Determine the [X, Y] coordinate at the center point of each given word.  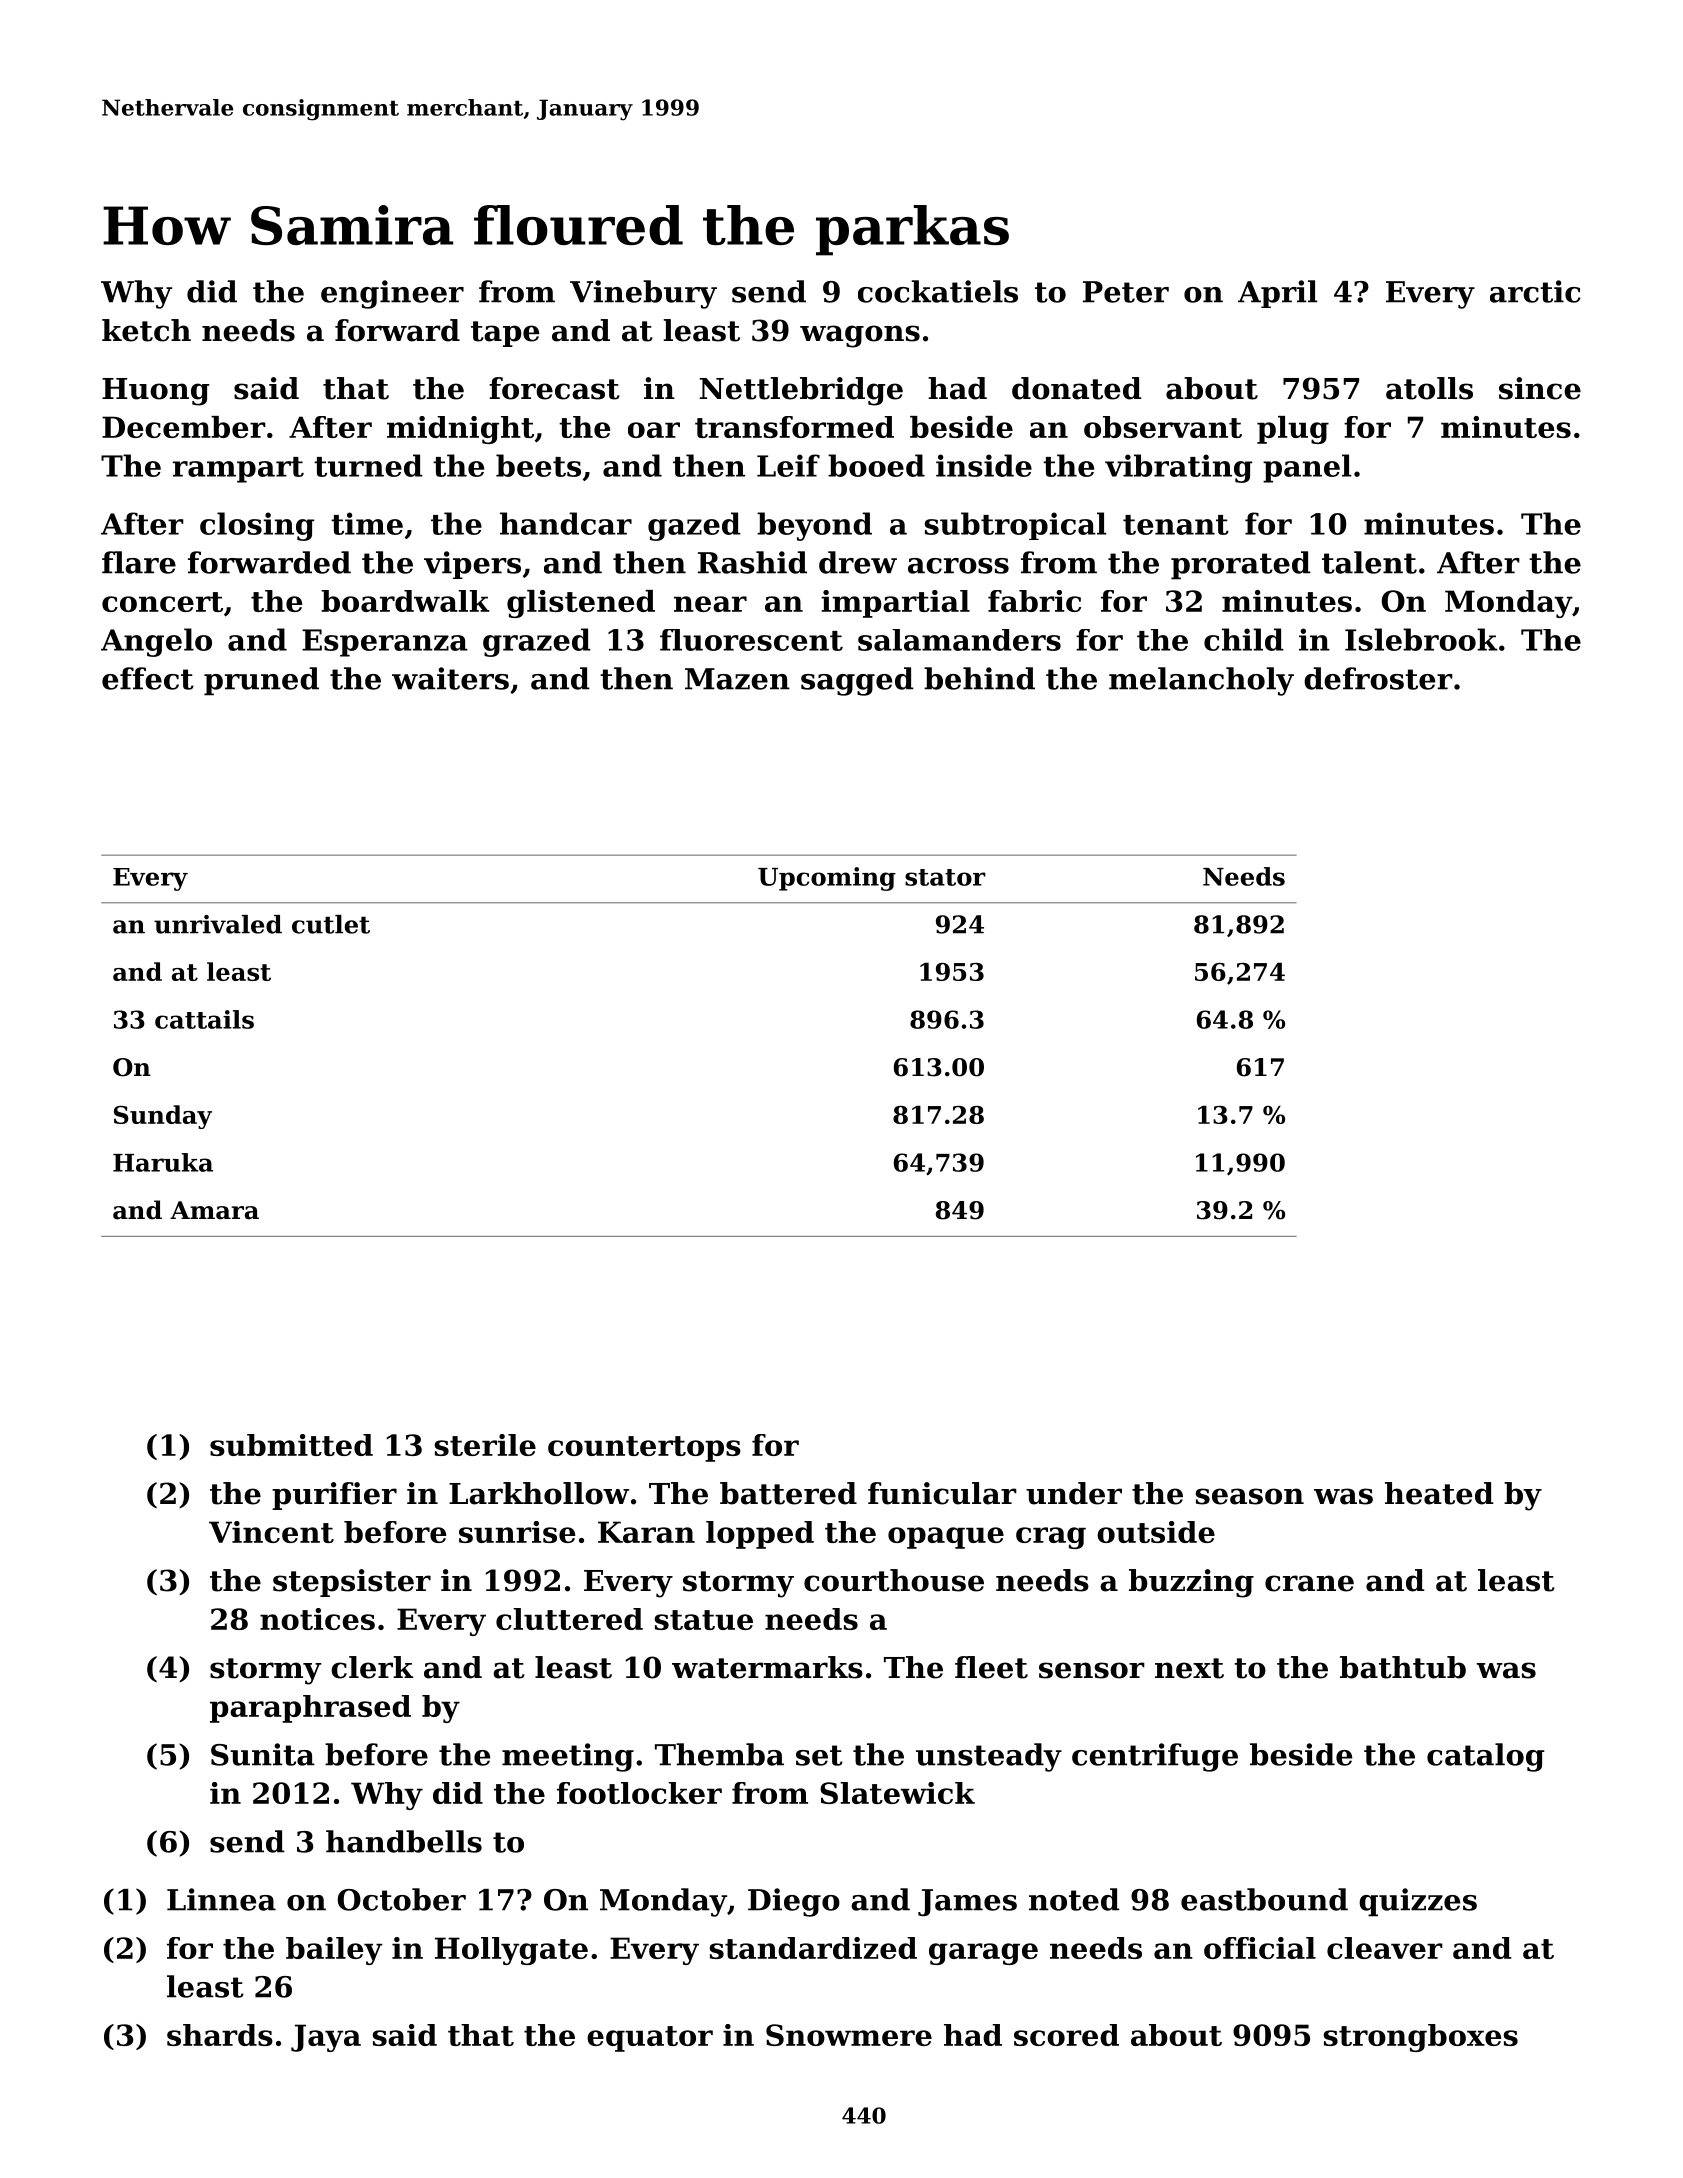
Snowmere [849, 2035]
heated [1439, 1493]
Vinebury [643, 294]
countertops [644, 1449]
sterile [485, 1445]
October [401, 1899]
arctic [1535, 291]
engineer [392, 294]
